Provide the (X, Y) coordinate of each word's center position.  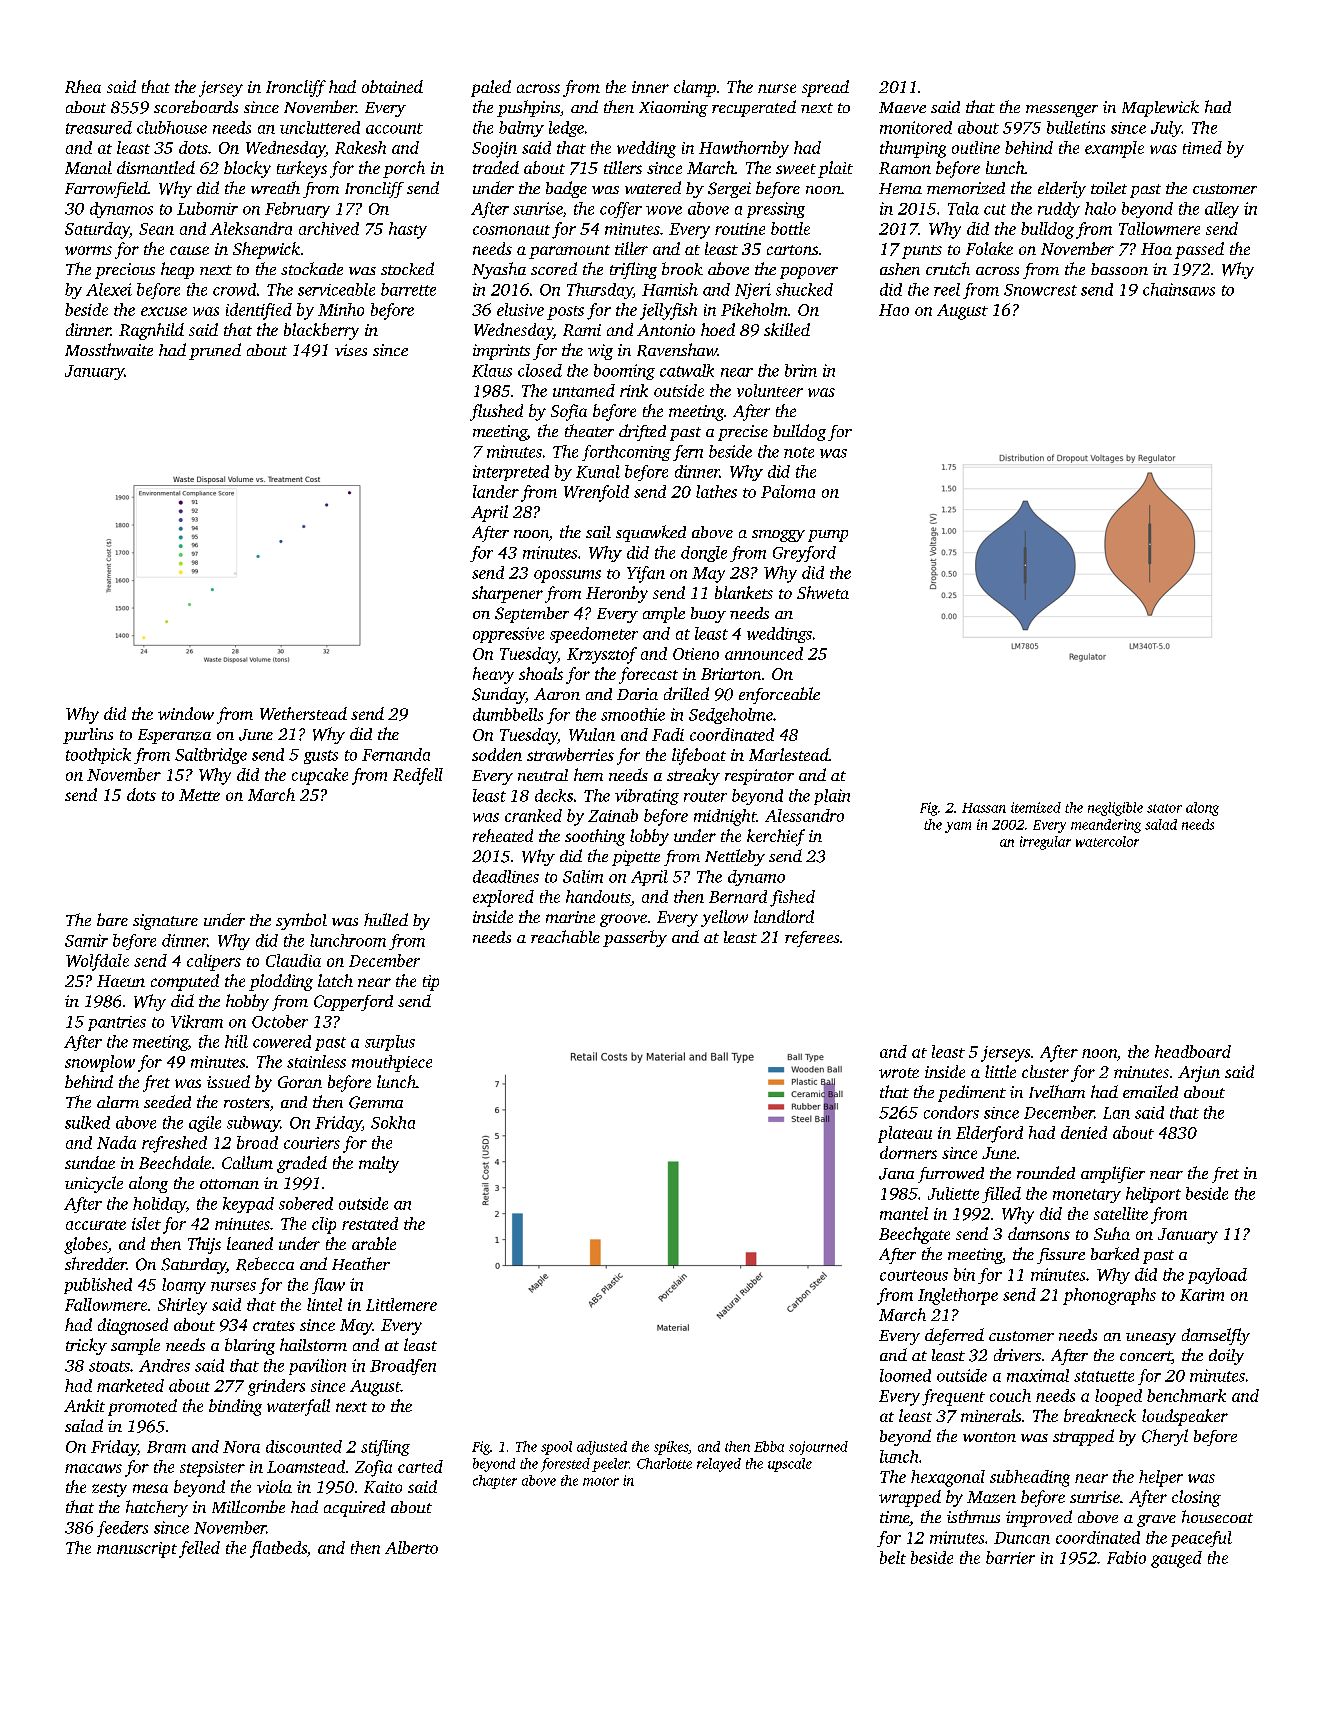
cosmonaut (511, 230)
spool (556, 1448)
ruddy (1059, 210)
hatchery (157, 1508)
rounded (1046, 1172)
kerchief (776, 837)
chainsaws (1179, 289)
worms (88, 250)
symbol (301, 921)
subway (253, 1124)
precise (743, 433)
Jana (896, 1174)
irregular (1045, 843)
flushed (496, 412)
